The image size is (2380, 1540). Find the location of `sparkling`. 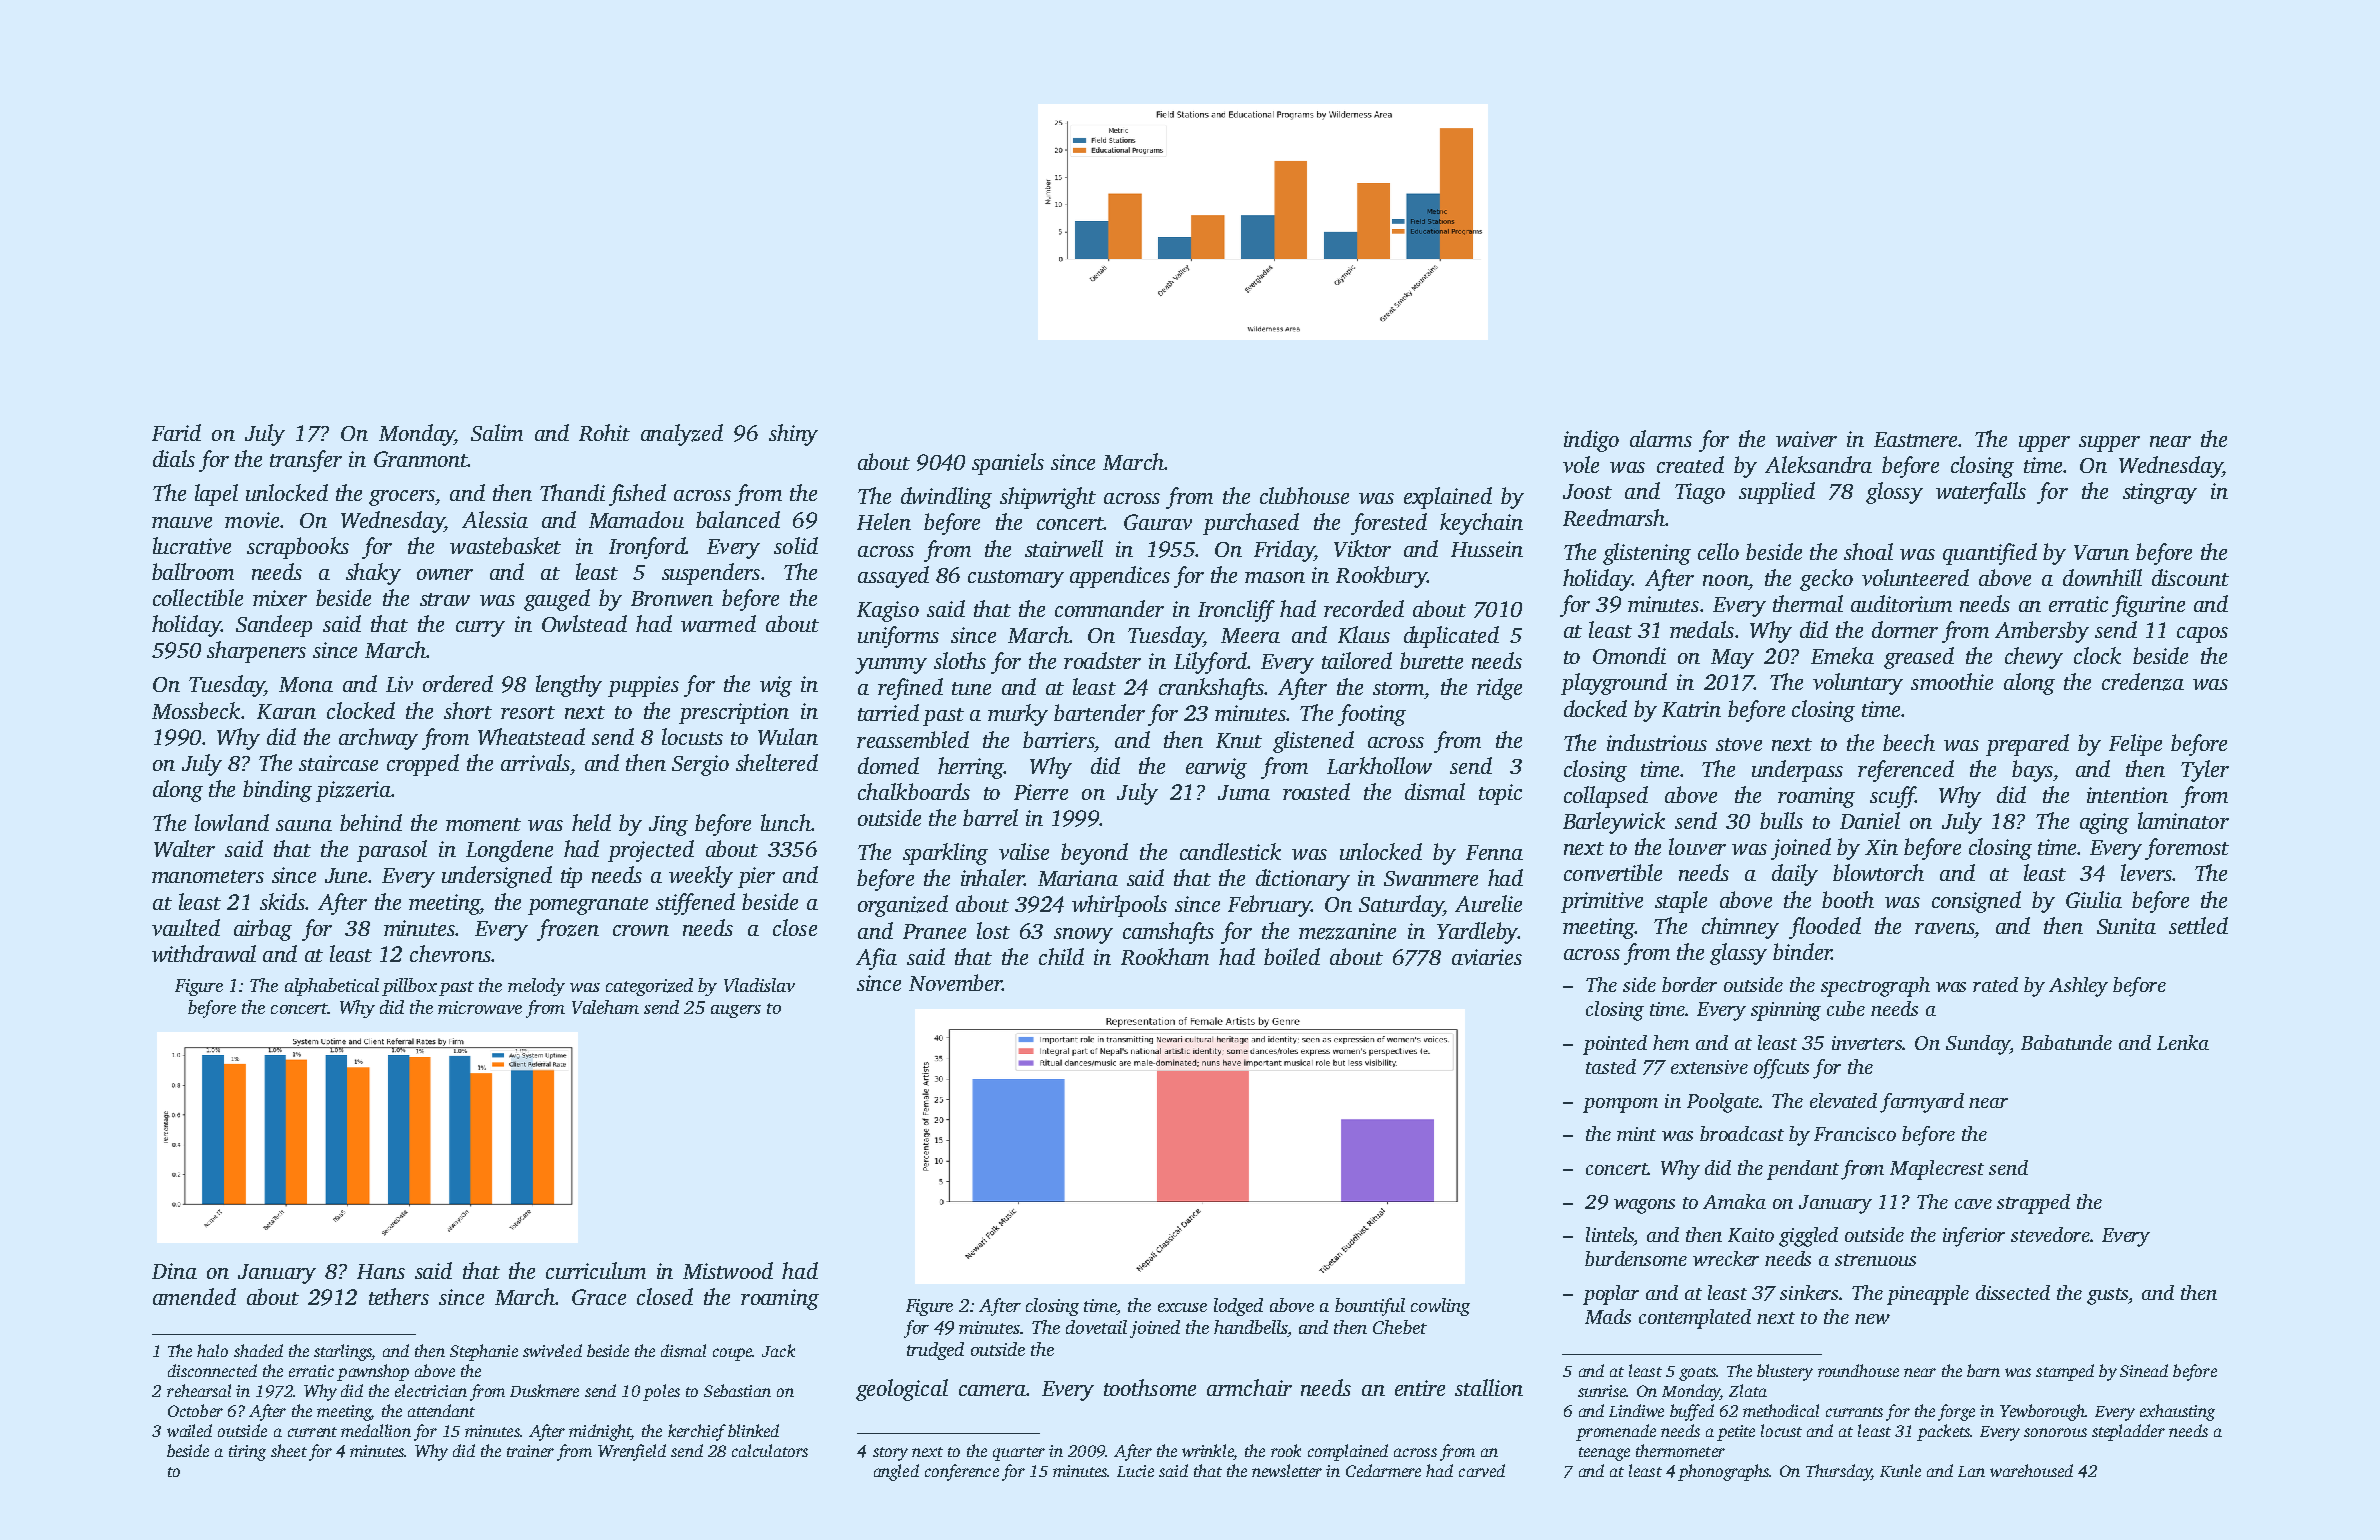

sparkling is located at coordinates (945, 854).
